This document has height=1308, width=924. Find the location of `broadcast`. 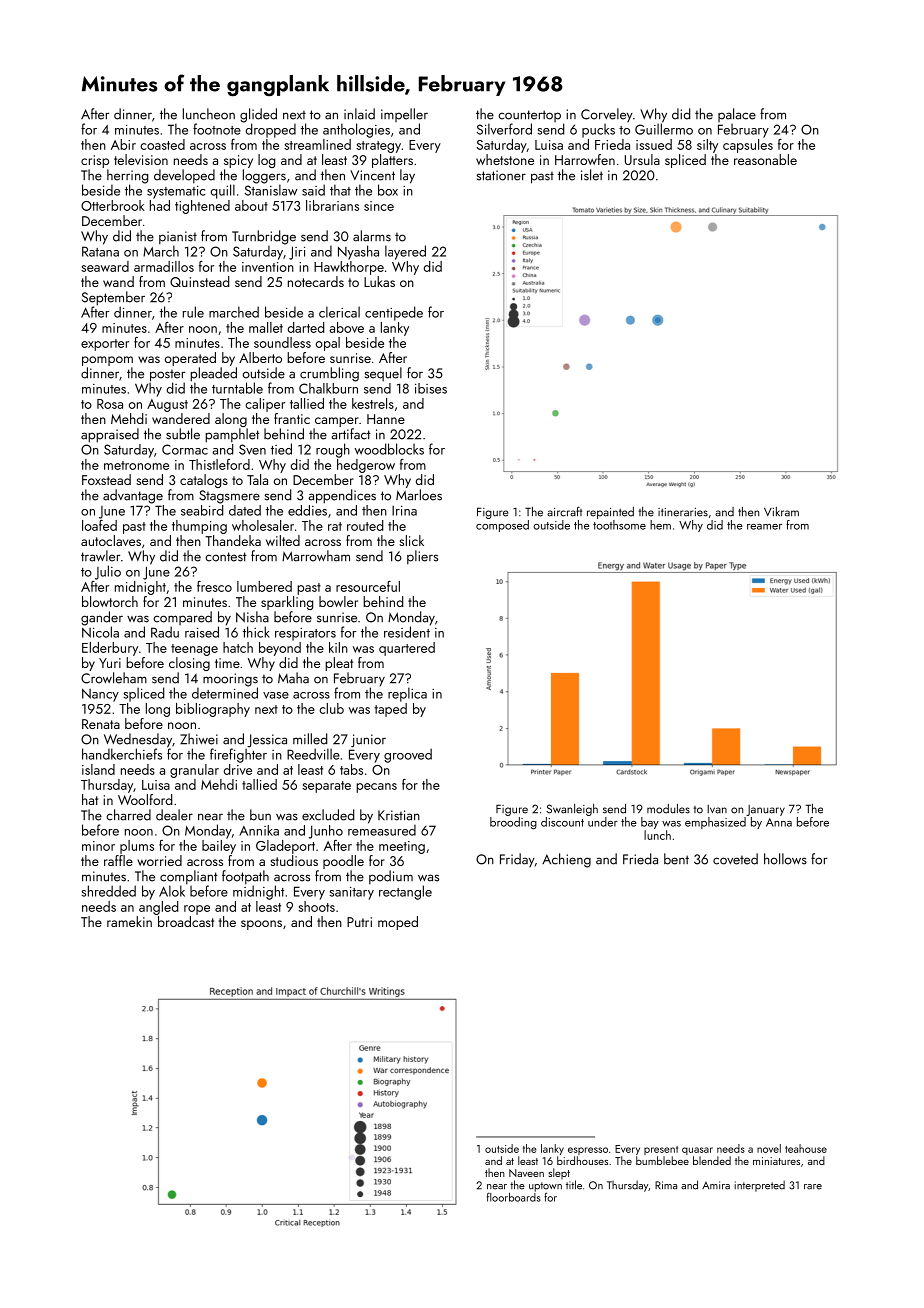

broadcast is located at coordinates (186, 921).
